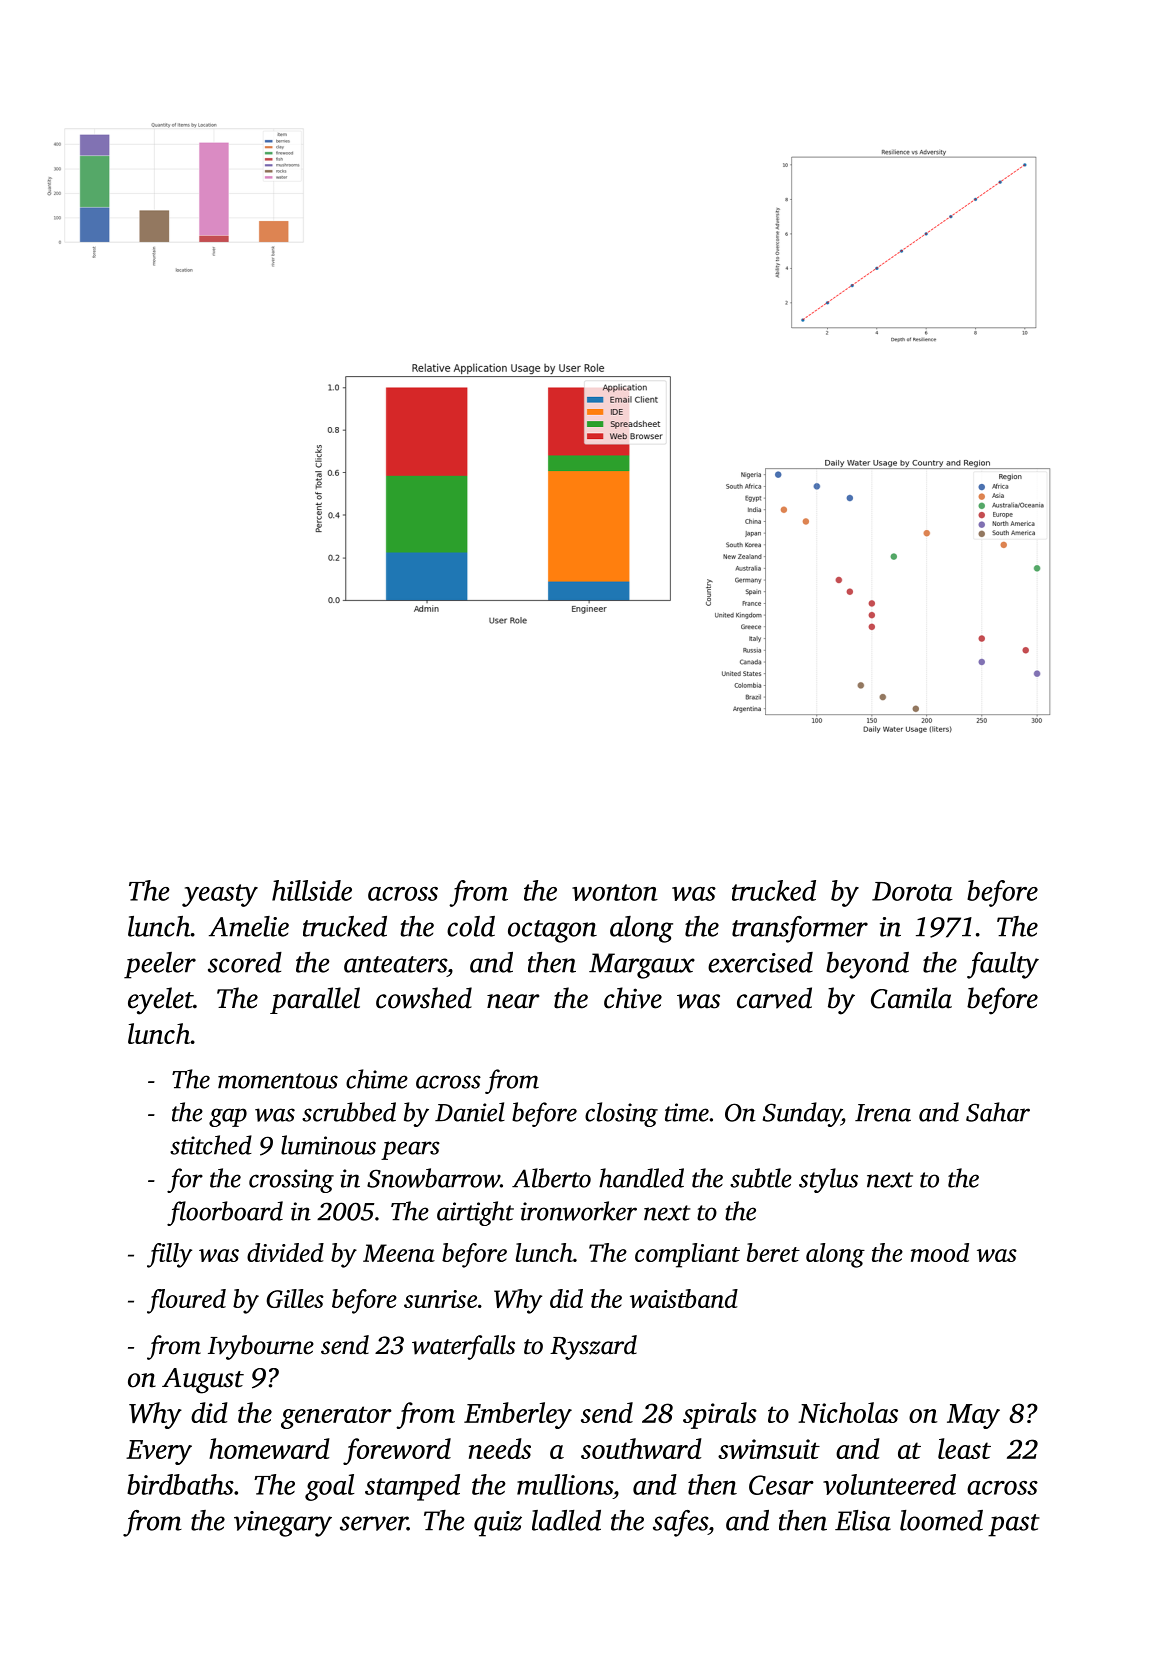  What do you see at coordinates (440, 1299) in the page?
I see `sunrise` at bounding box center [440, 1299].
